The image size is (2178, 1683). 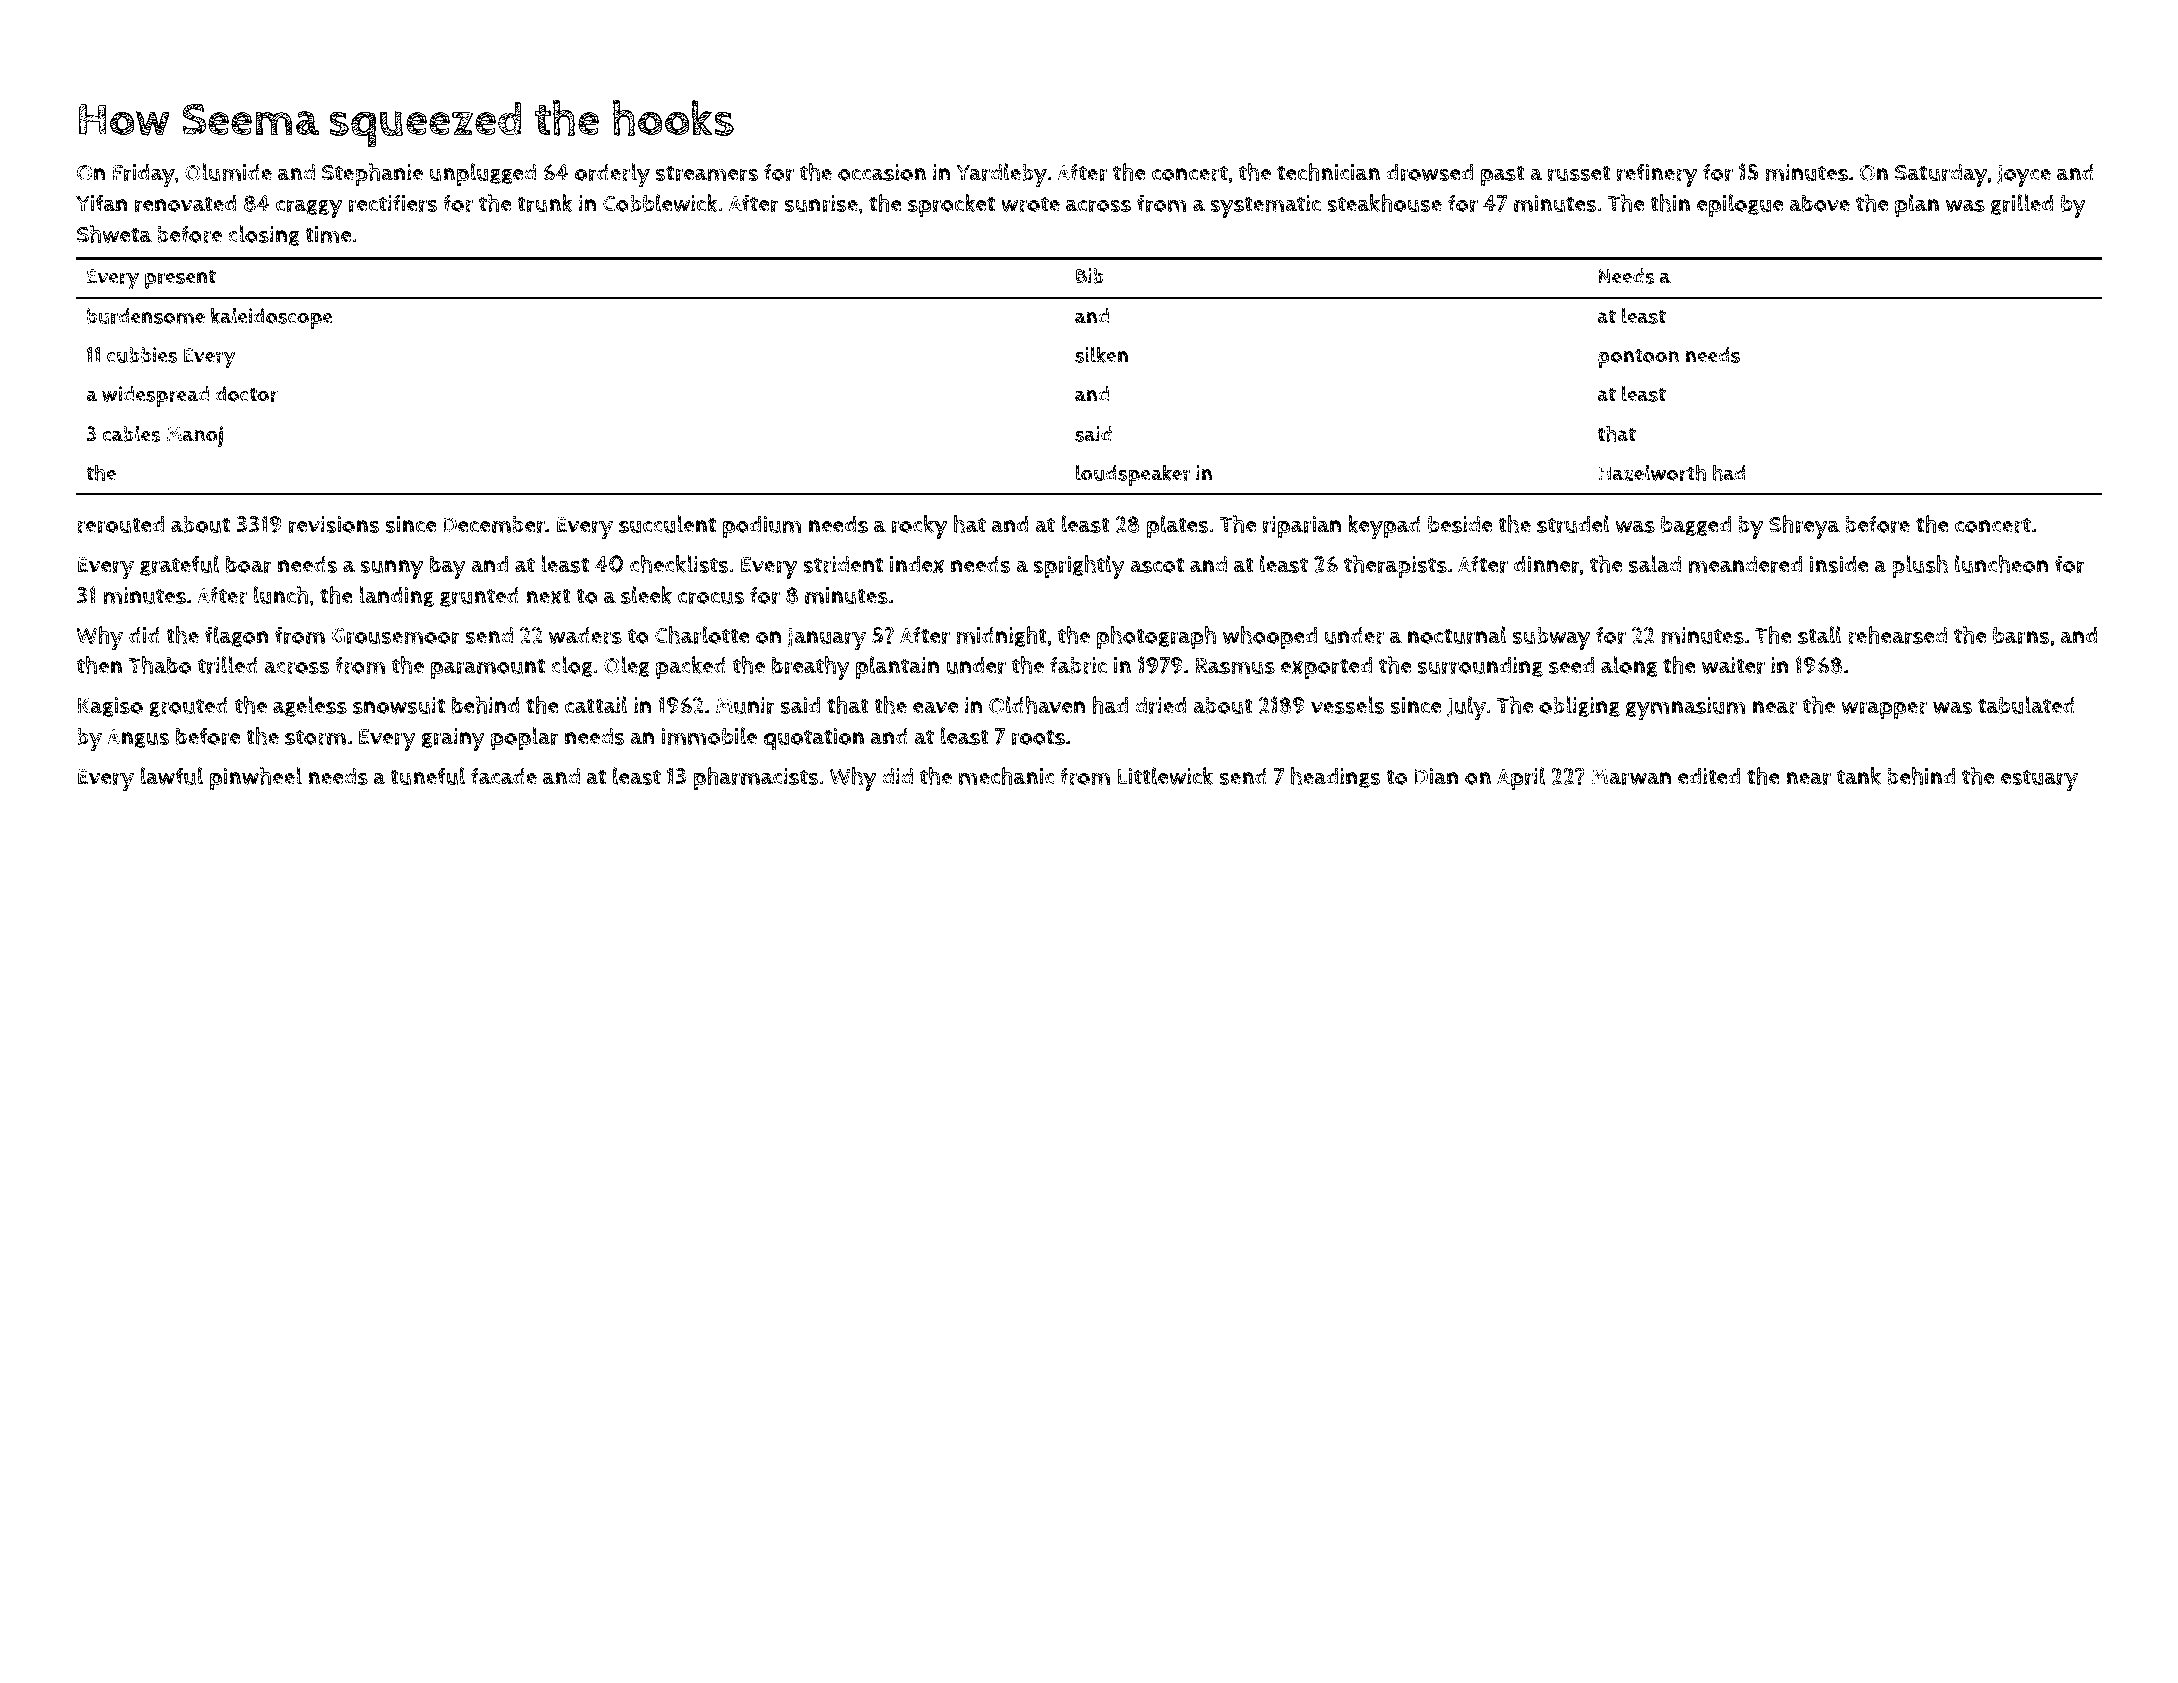 What do you see at coordinates (246, 394) in the page?
I see `doctor` at bounding box center [246, 394].
